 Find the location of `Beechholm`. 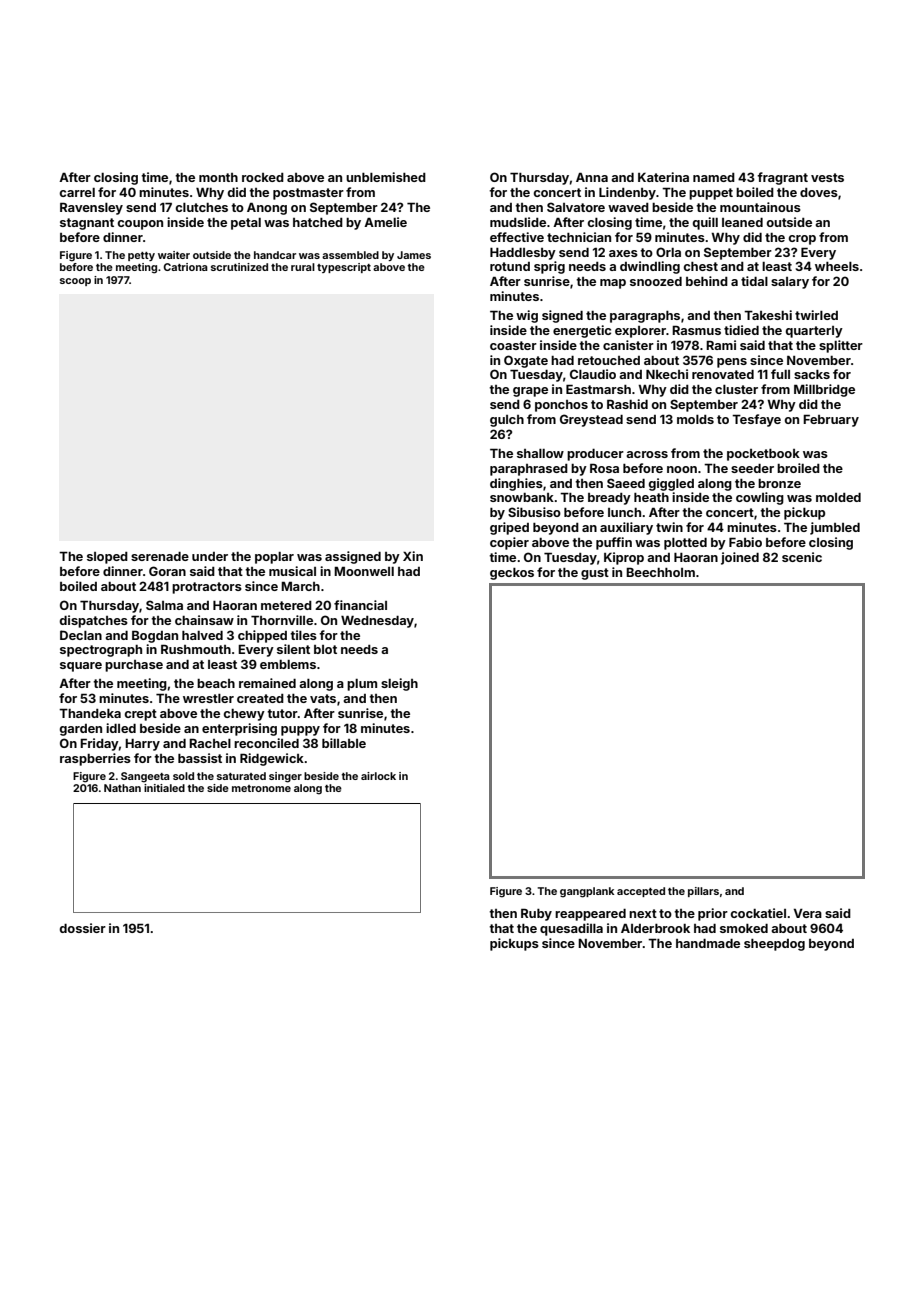

Beechholm is located at coordinates (660, 572).
